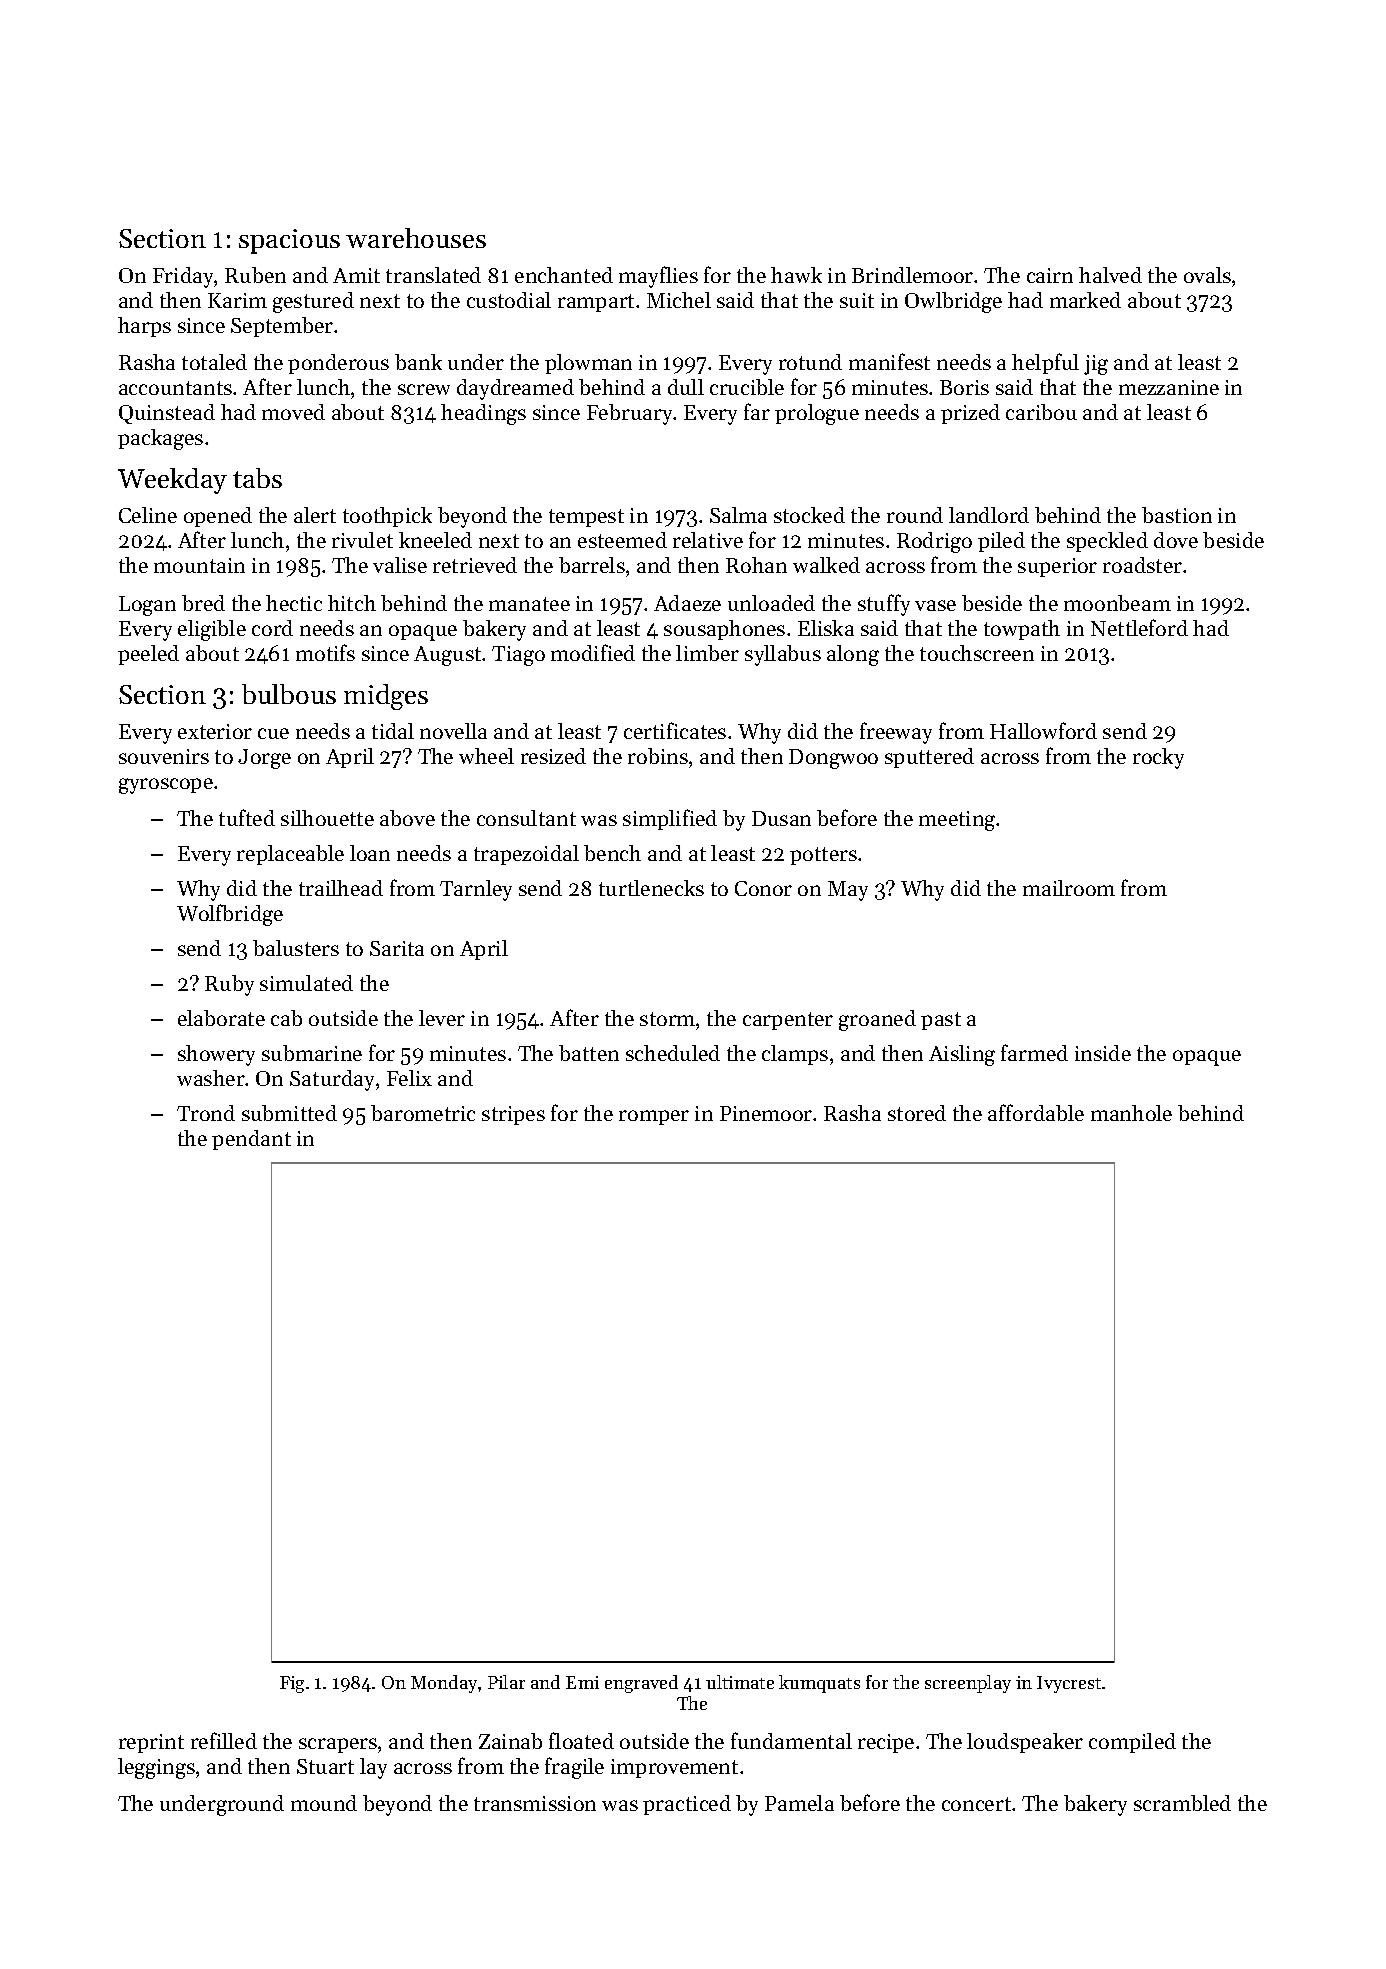 The width and height of the document is (1386, 1969). Describe the element at coordinates (1103, 1053) in the document. I see `inside` at that location.
